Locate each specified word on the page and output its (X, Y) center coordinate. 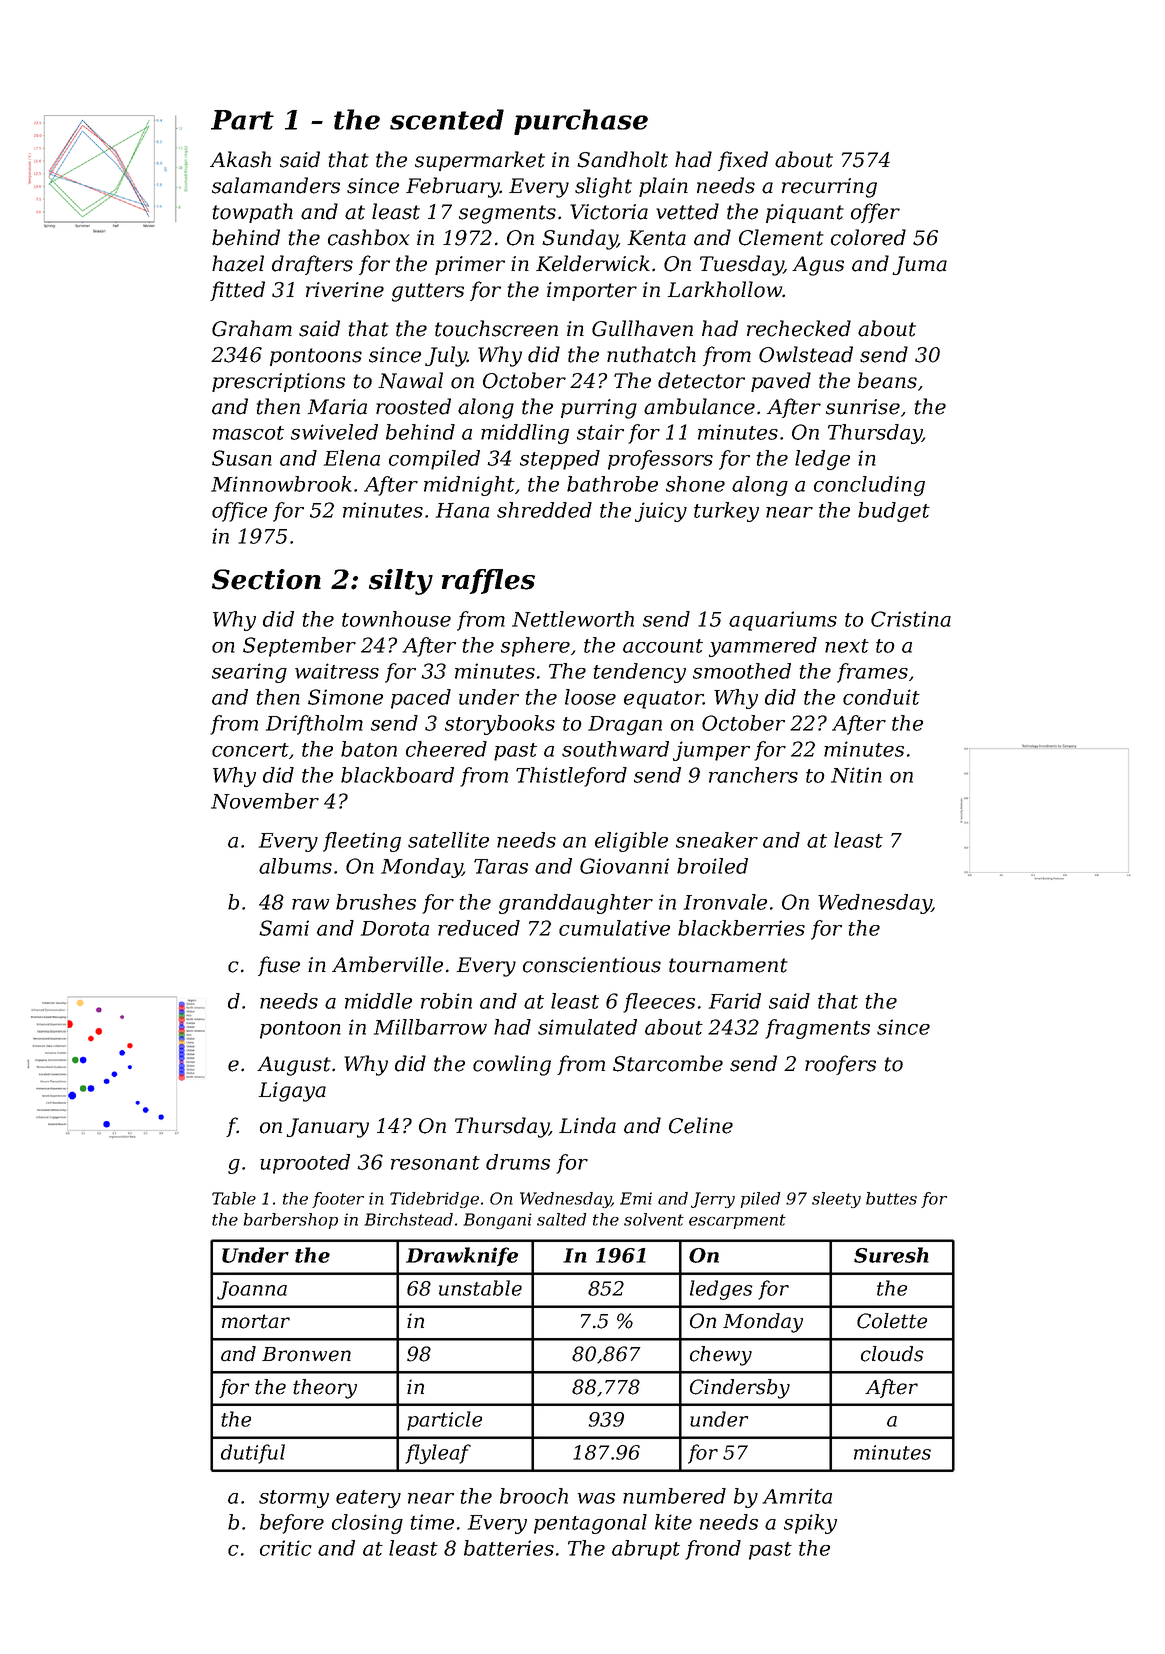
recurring (829, 188)
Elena (352, 458)
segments (507, 214)
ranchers (753, 775)
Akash (240, 159)
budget (894, 512)
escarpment (737, 1221)
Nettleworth (573, 619)
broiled (712, 866)
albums (295, 866)
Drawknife (462, 1256)
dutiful (253, 1454)
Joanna (252, 1290)
